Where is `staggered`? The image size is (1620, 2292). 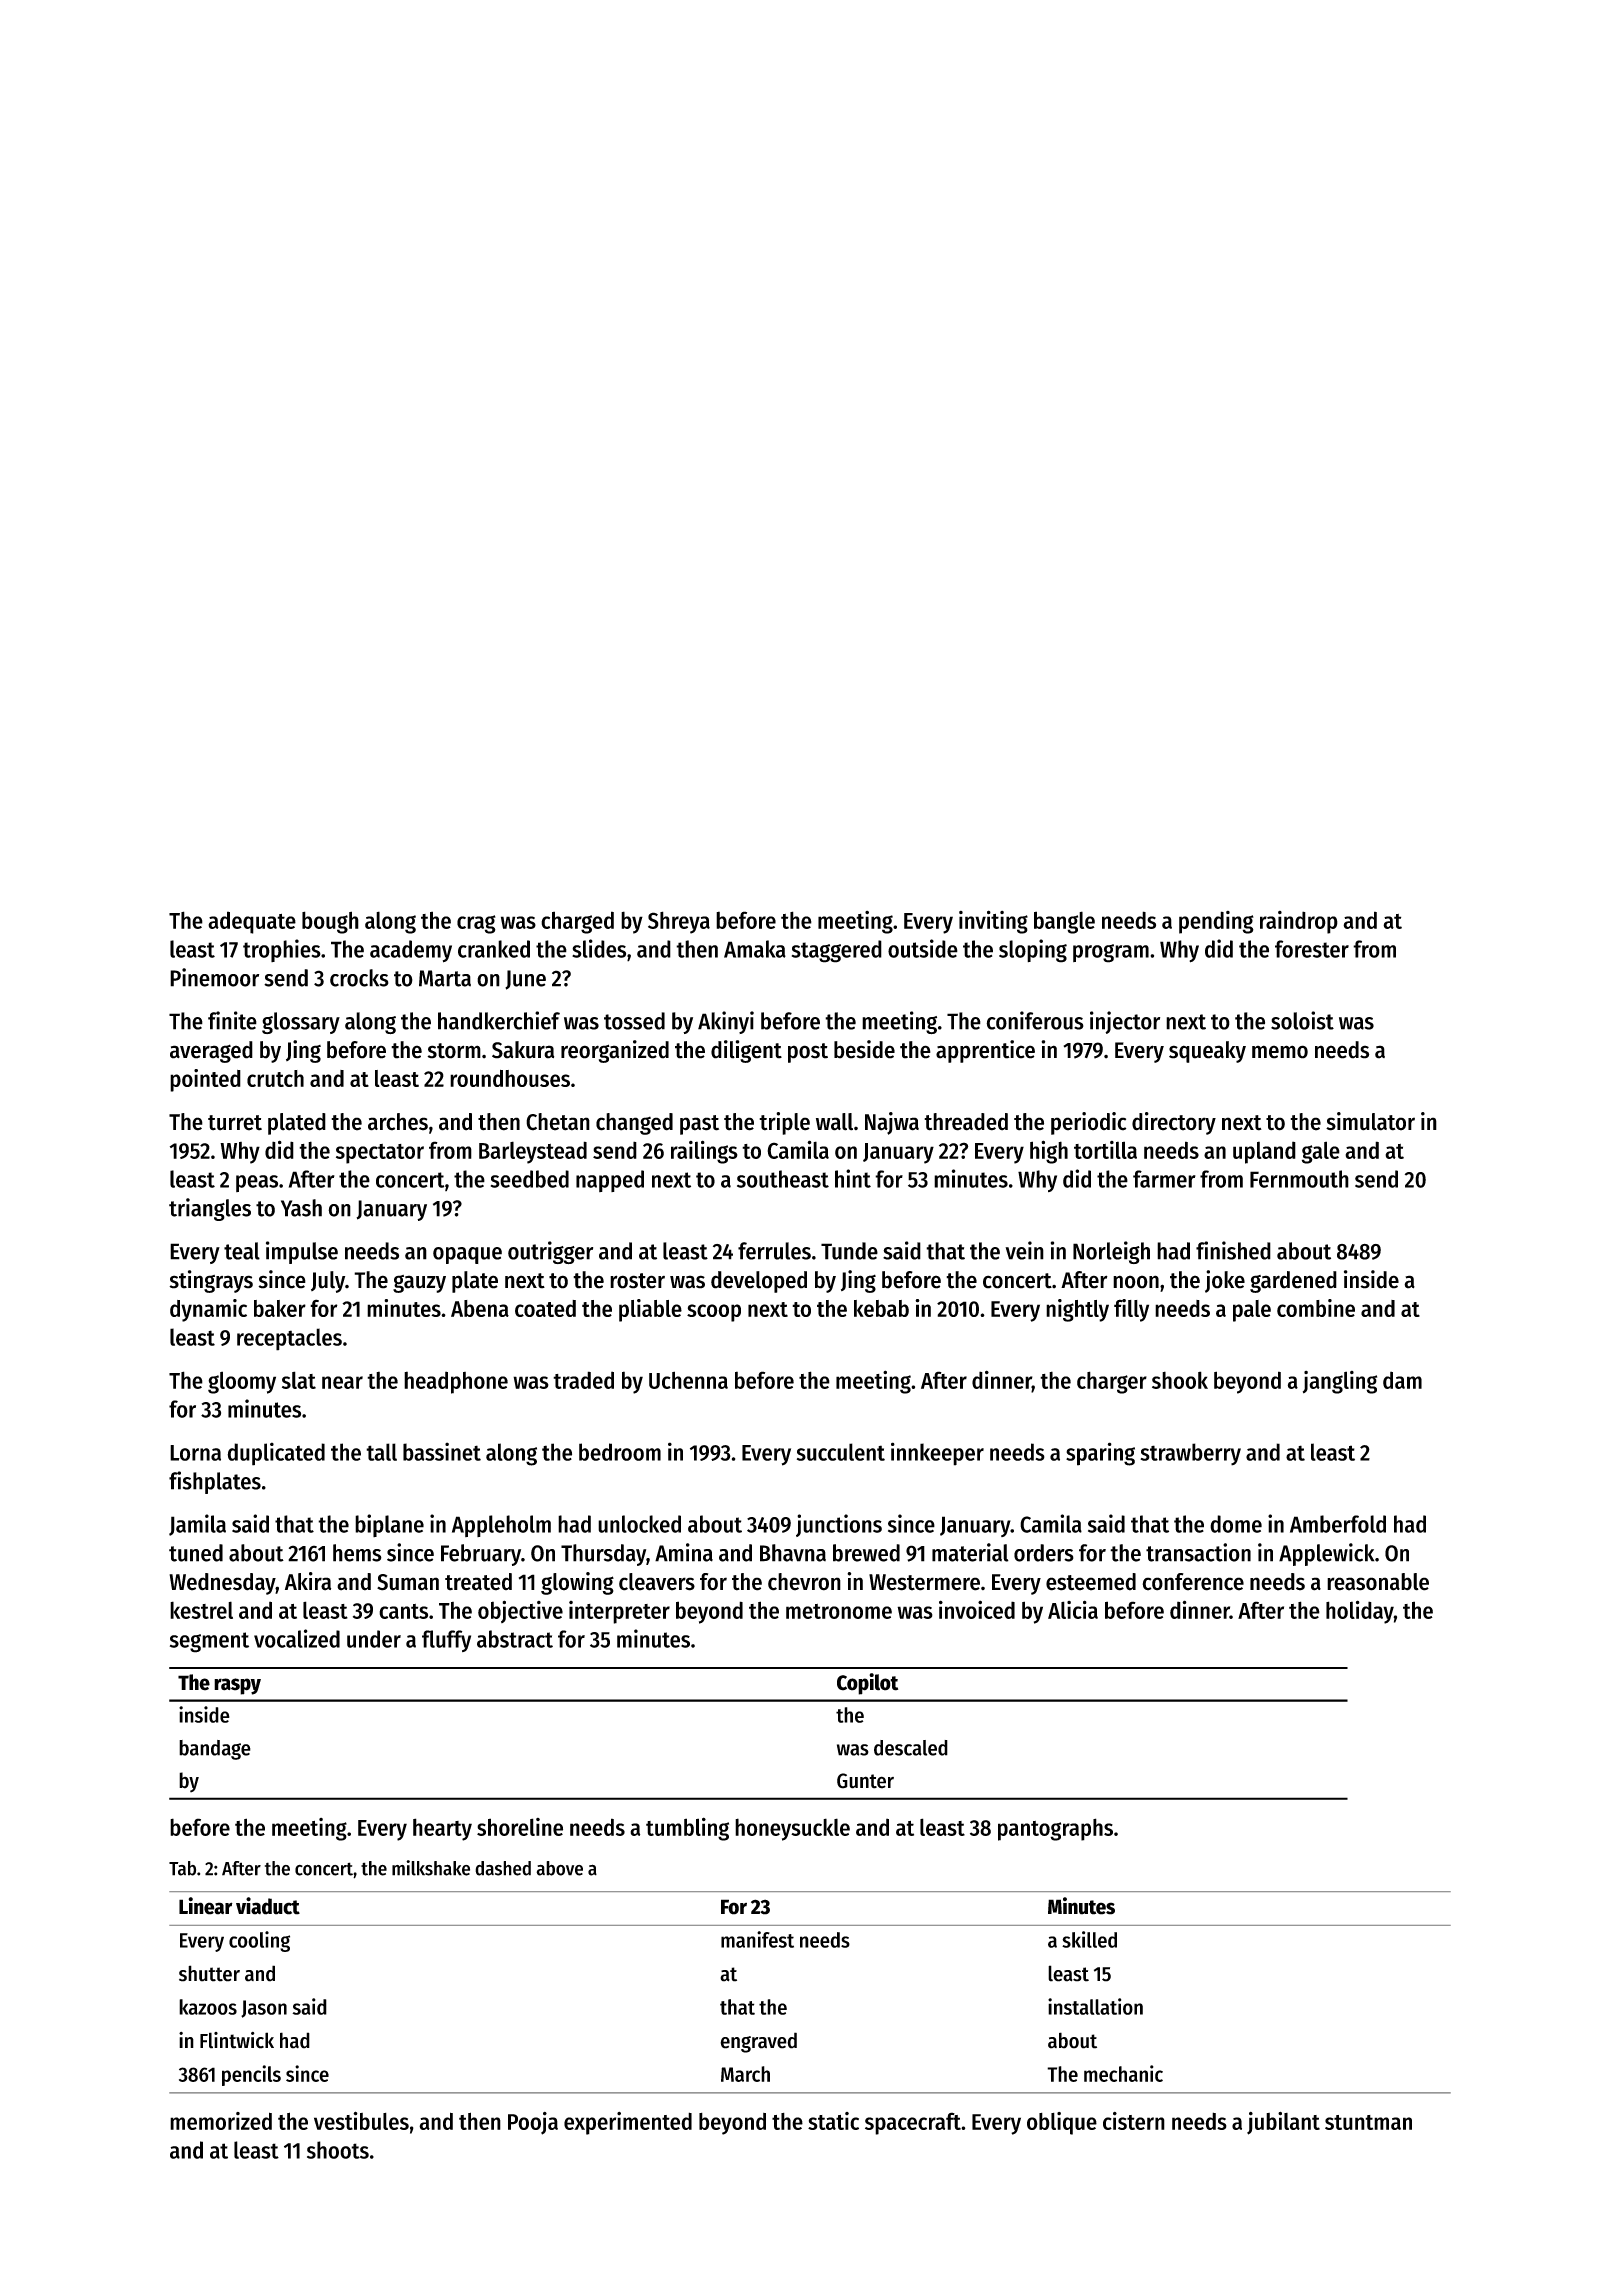 staggered is located at coordinates (837, 951).
